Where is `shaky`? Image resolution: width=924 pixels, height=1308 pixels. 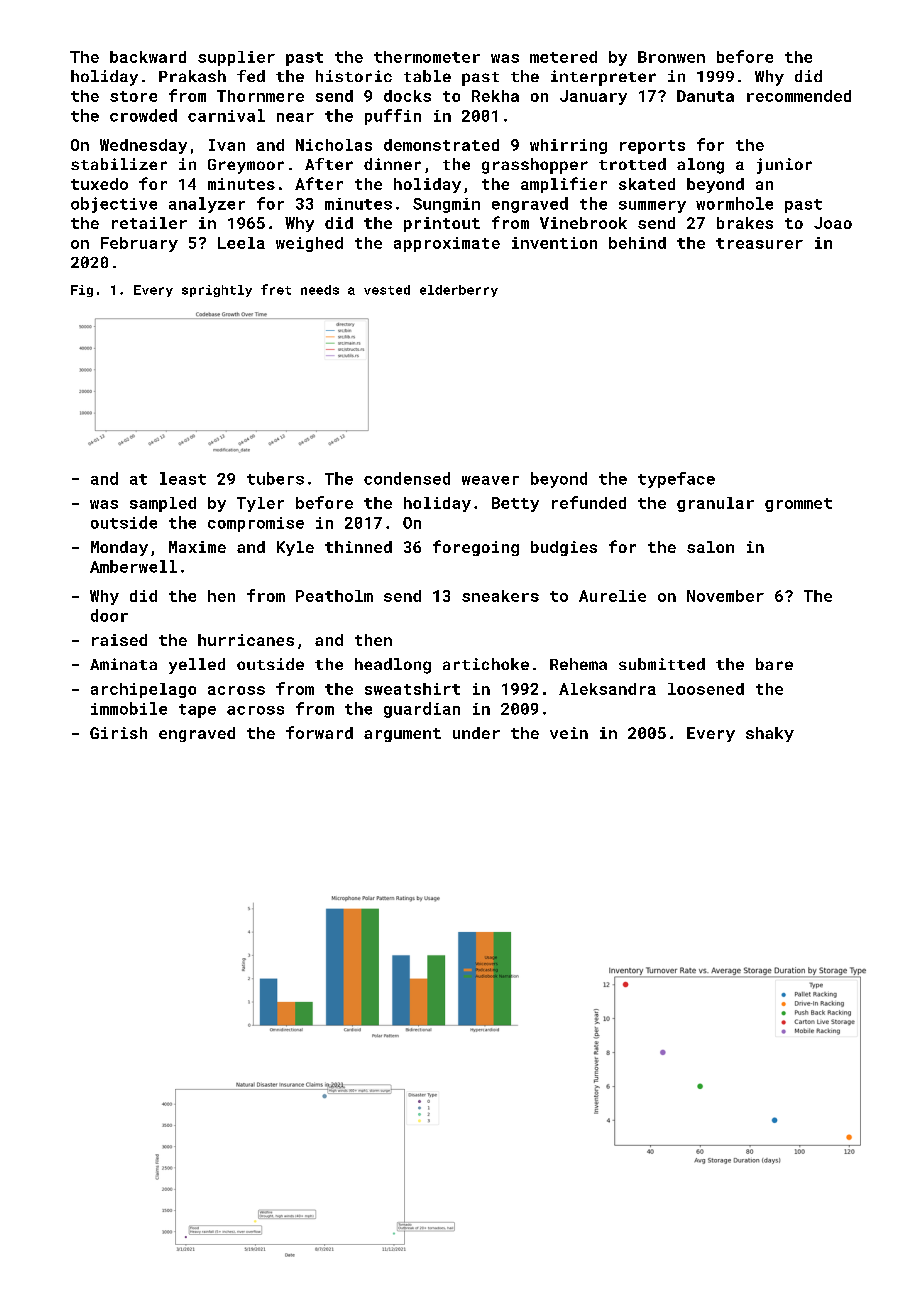
shaky is located at coordinates (770, 734).
